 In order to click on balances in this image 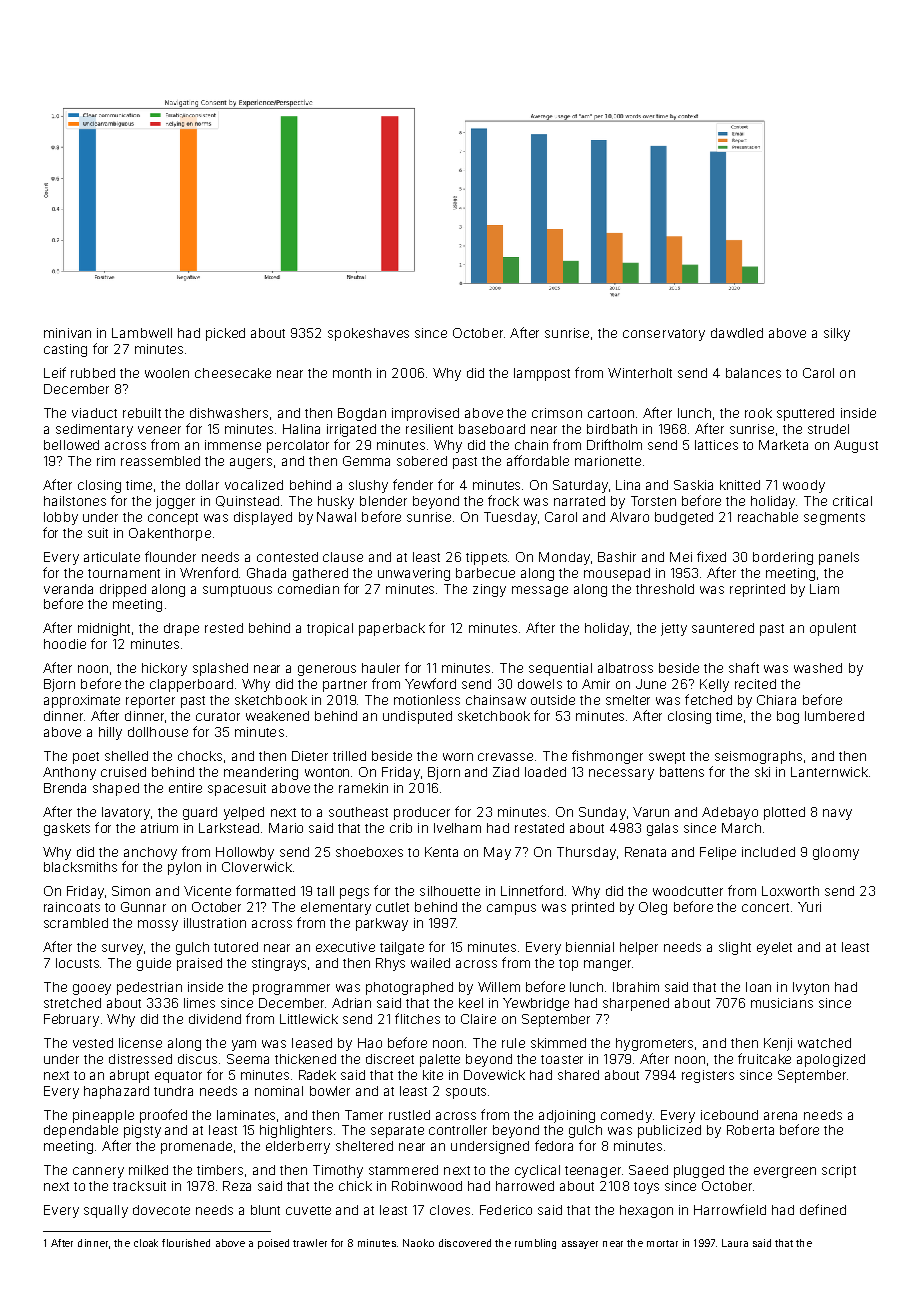, I will do `click(753, 373)`.
